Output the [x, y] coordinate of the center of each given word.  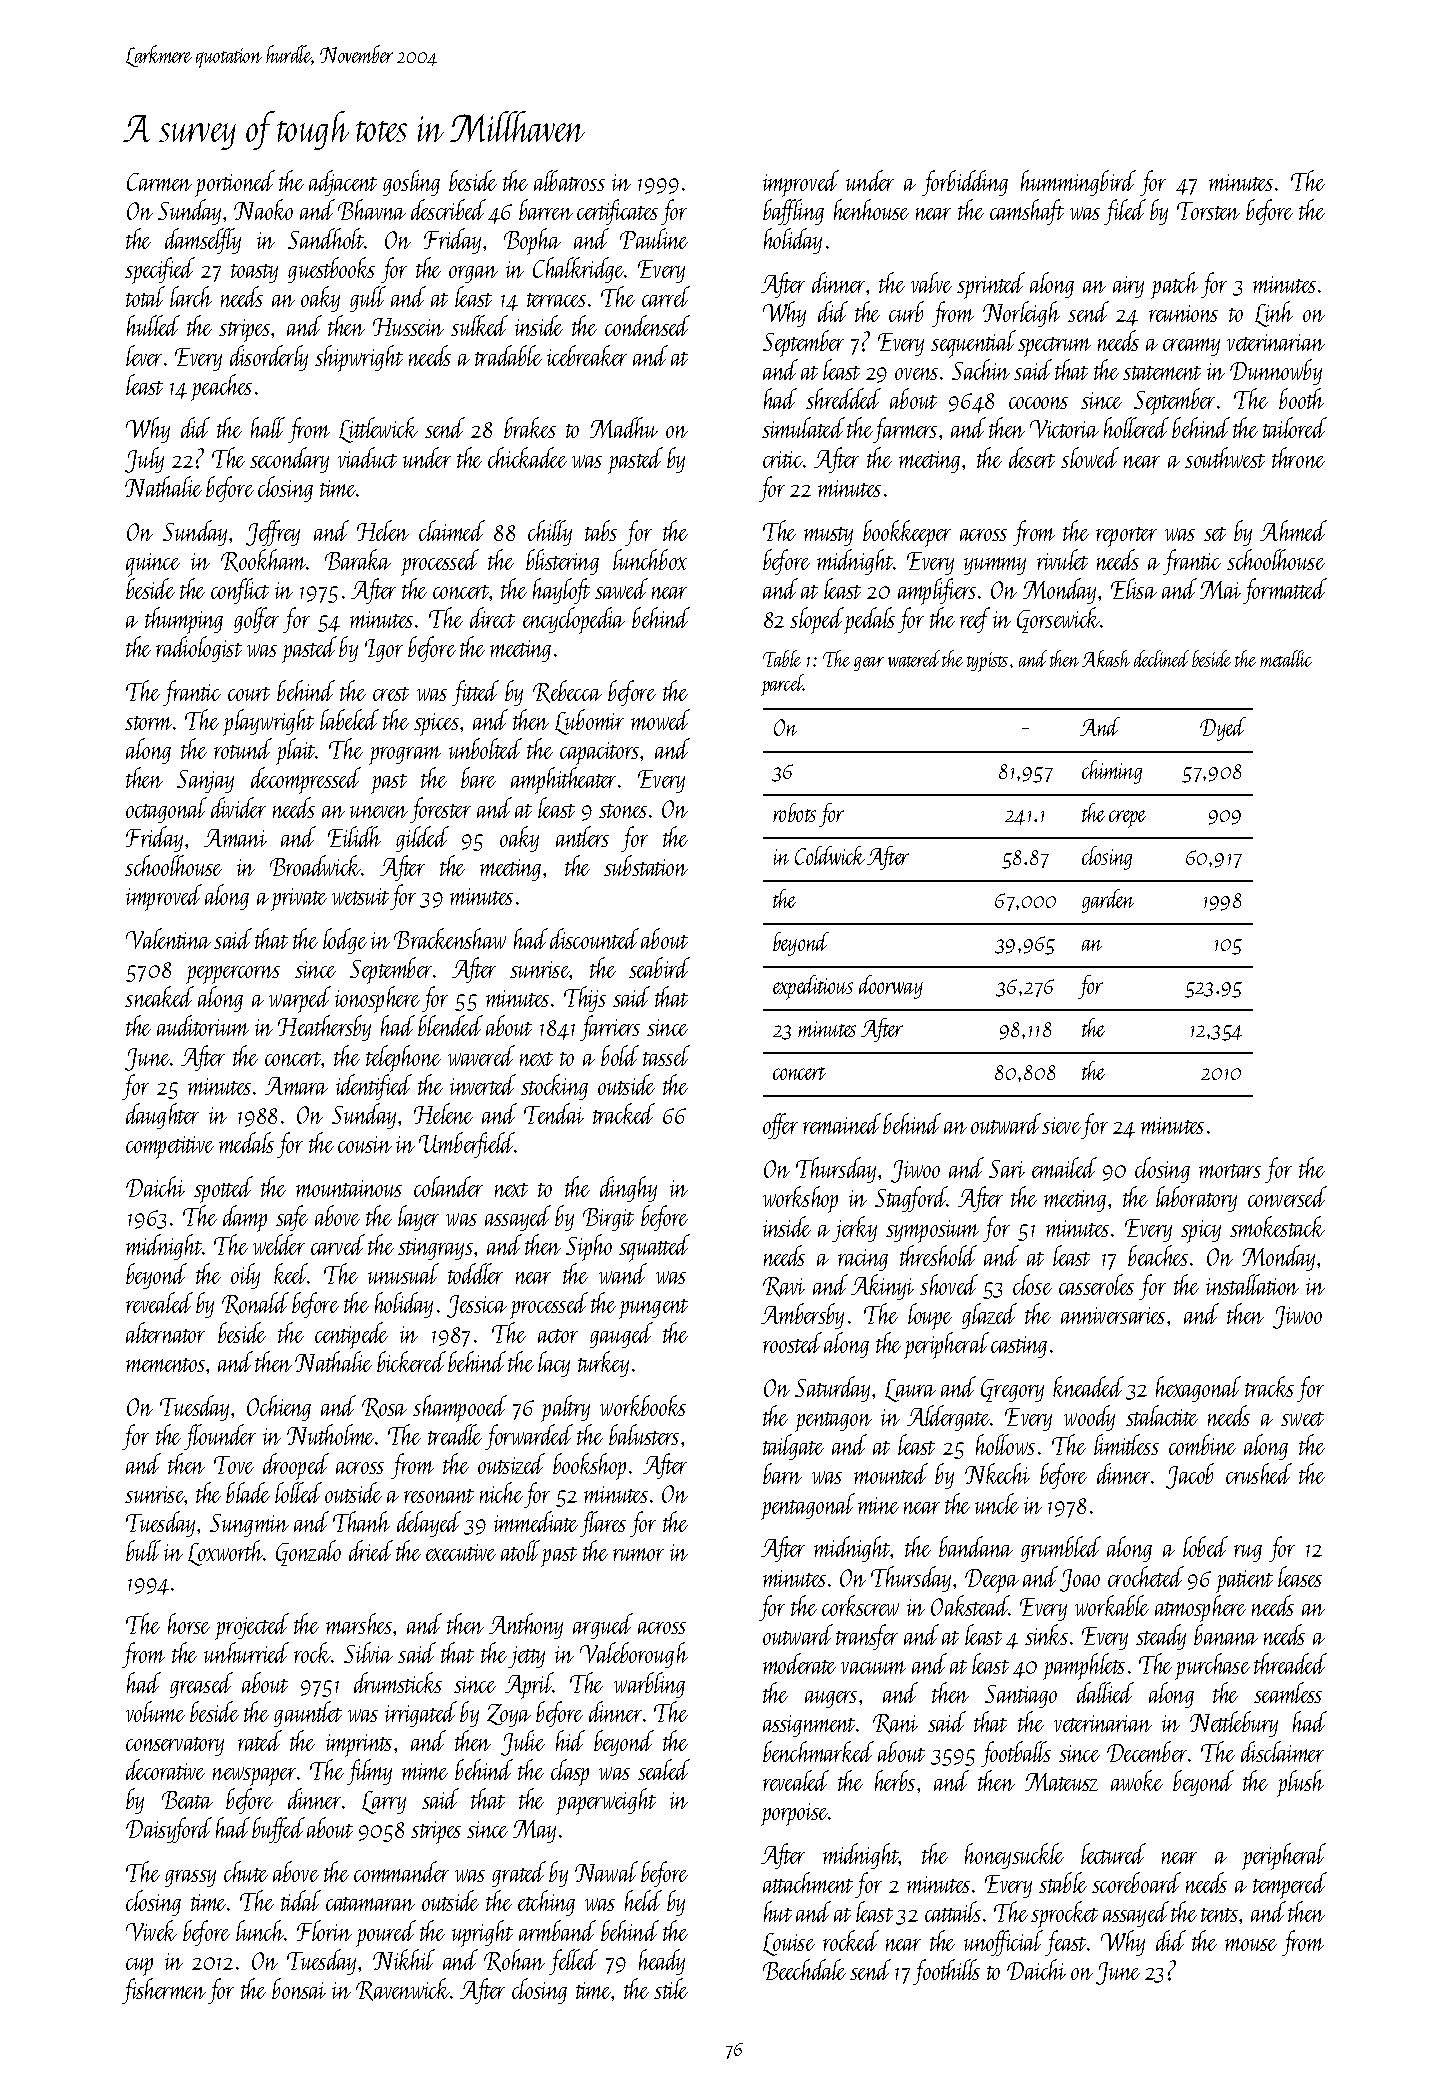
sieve [1061, 1125]
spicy [1201, 1231]
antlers [582, 836]
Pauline [654, 238]
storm [148, 723]
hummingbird [1078, 183]
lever [144, 355]
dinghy [628, 1189]
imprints [359, 1745]
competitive [170, 1147]
